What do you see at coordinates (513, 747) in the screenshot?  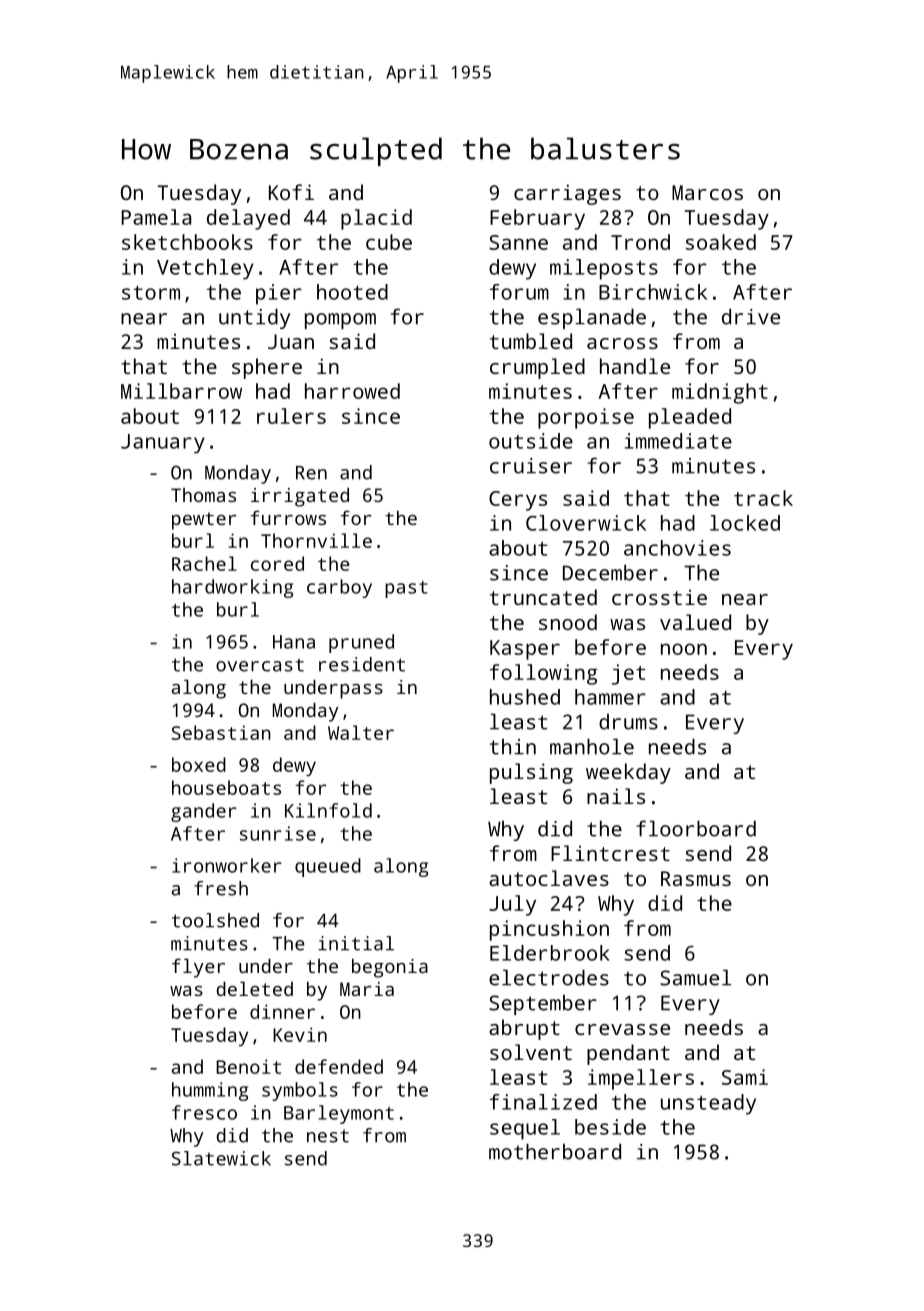 I see `thin` at bounding box center [513, 747].
